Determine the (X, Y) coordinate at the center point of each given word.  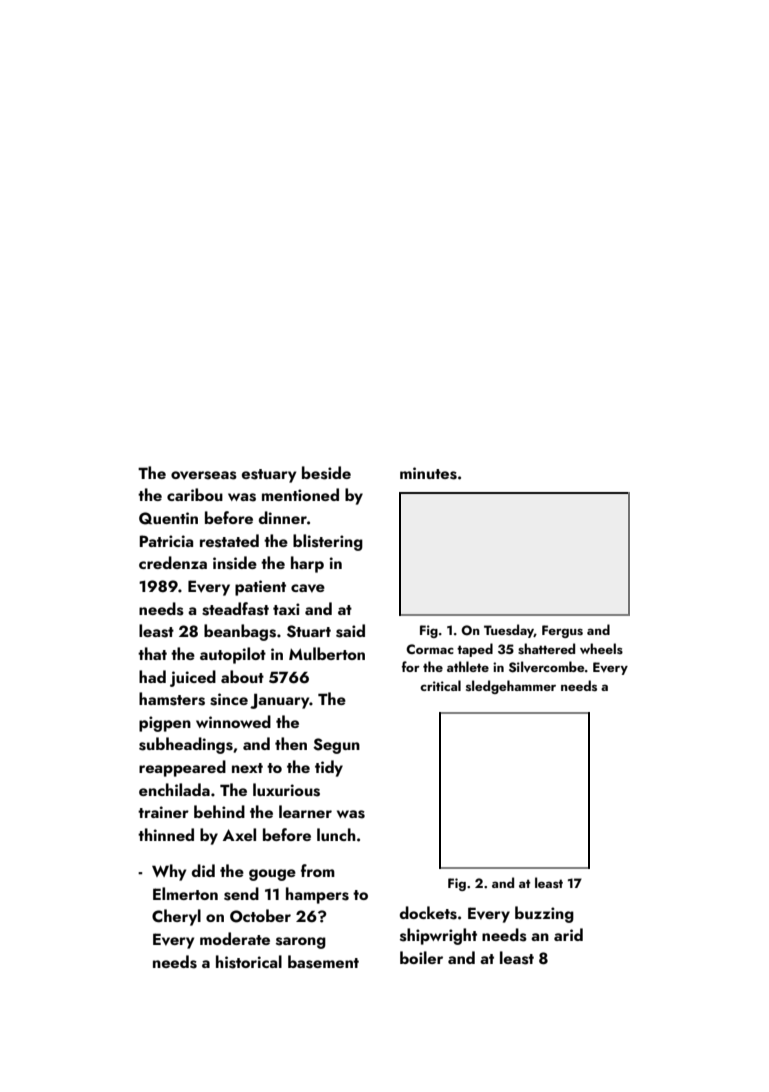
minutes (428, 473)
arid (568, 934)
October (260, 916)
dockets (428, 913)
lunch (336, 834)
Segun (336, 746)
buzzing (544, 914)
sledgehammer (511, 687)
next (247, 768)
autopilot (233, 655)
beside (326, 473)
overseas (204, 475)
